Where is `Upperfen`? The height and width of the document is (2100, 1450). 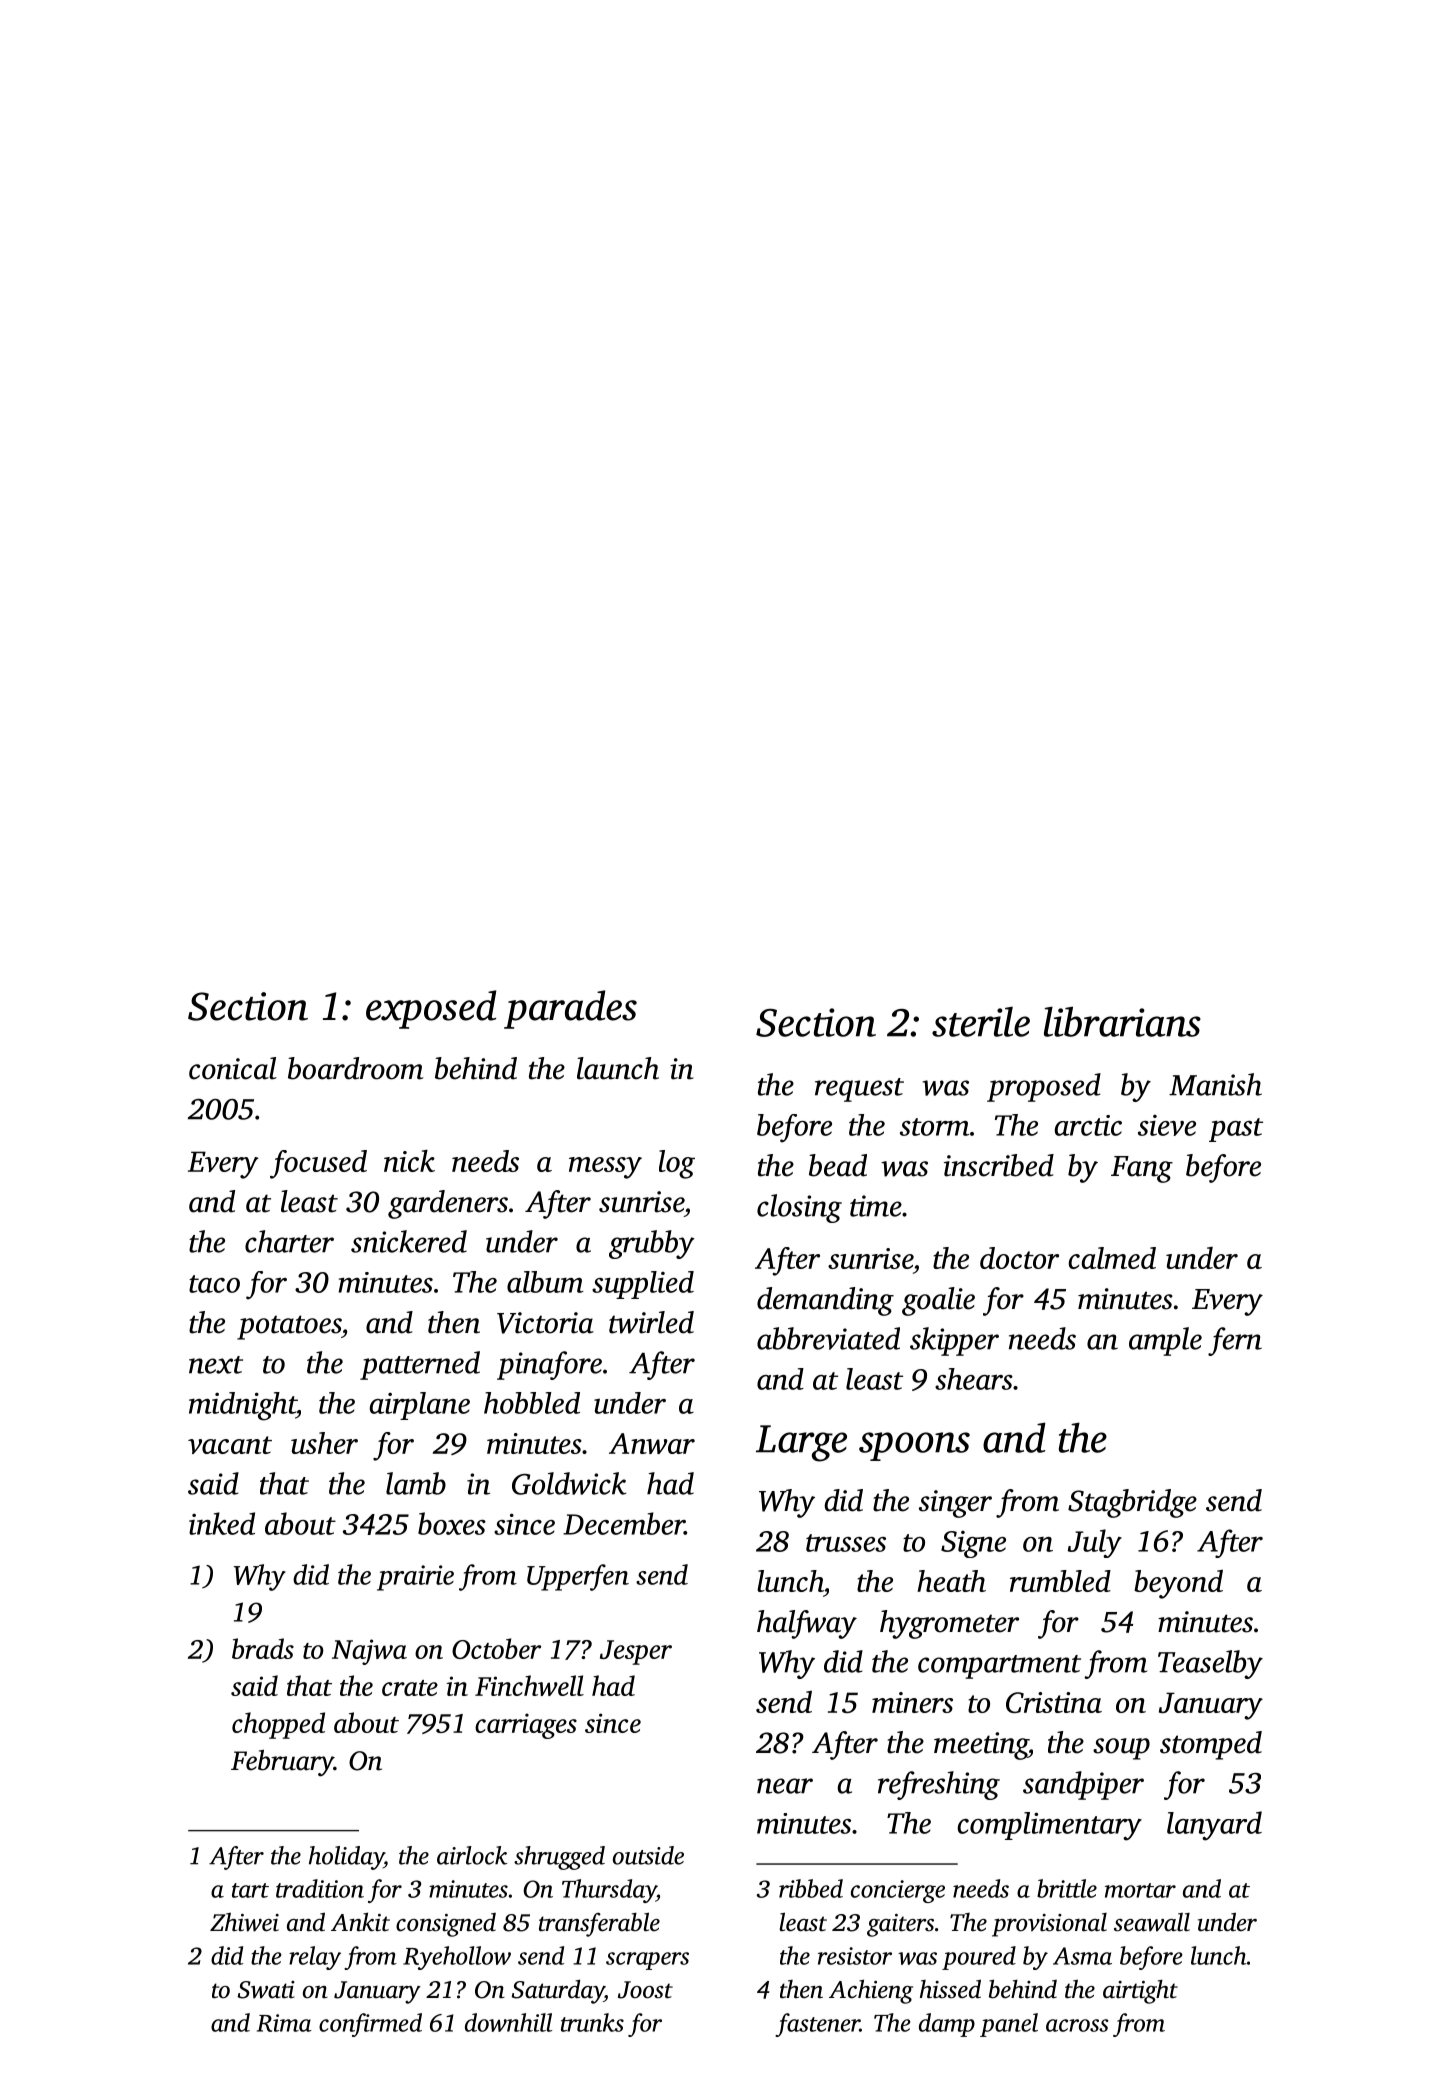
Upperfen is located at coordinates (578, 1577).
